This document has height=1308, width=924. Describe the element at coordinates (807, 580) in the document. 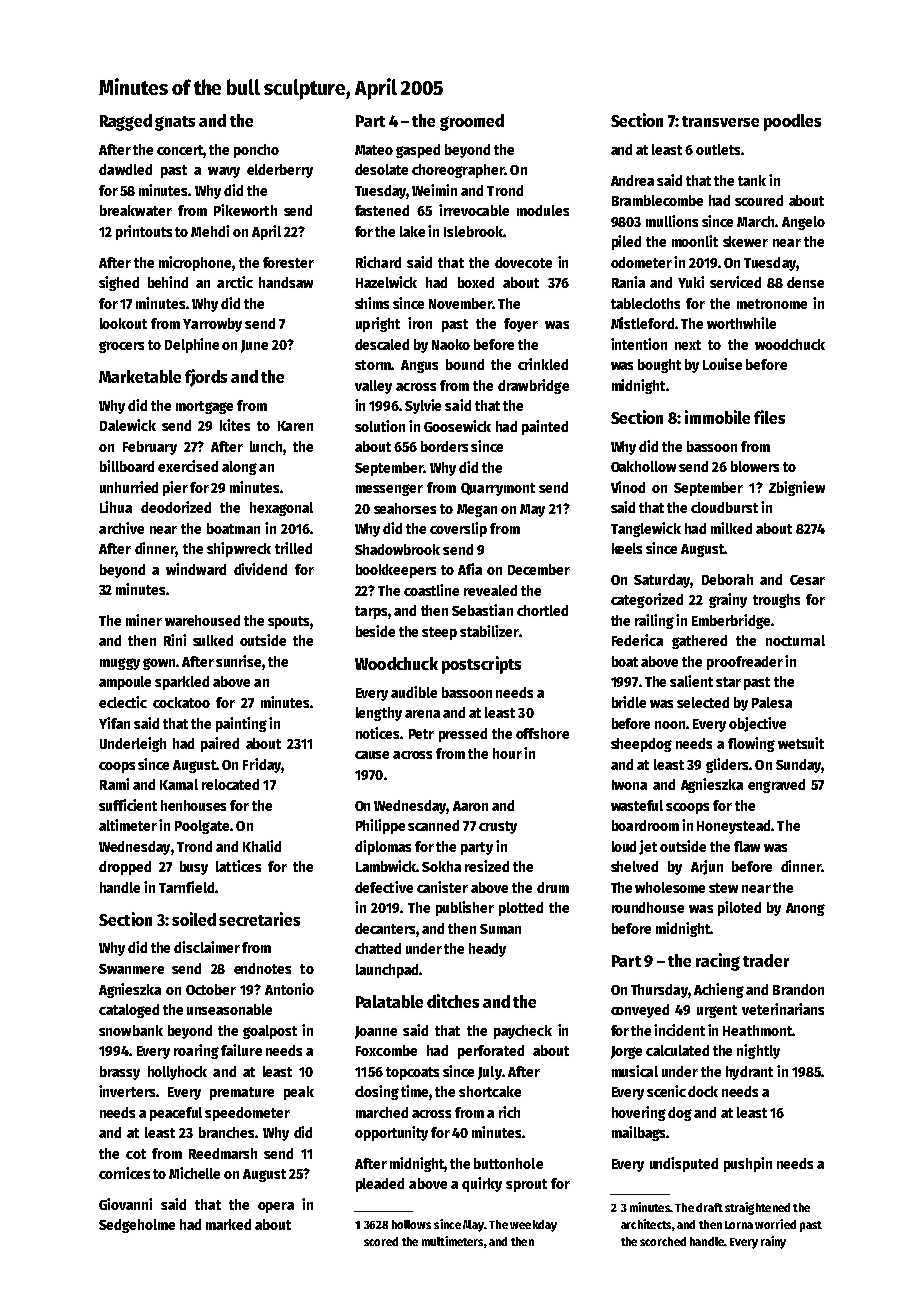

I see `Cesar` at that location.
